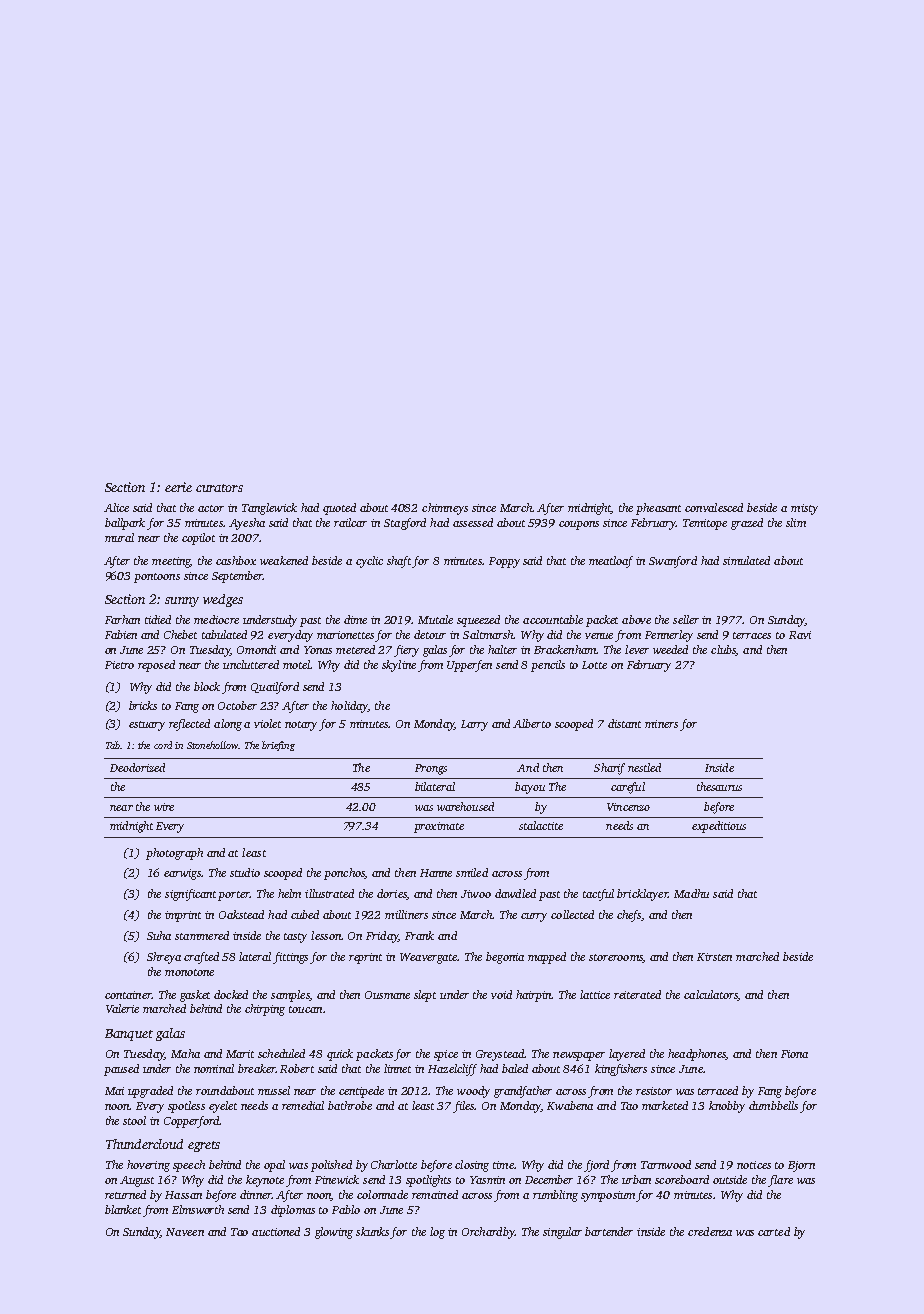 This page has height=1314, width=924. Describe the element at coordinates (445, 509) in the page. I see `chimneys` at that location.
